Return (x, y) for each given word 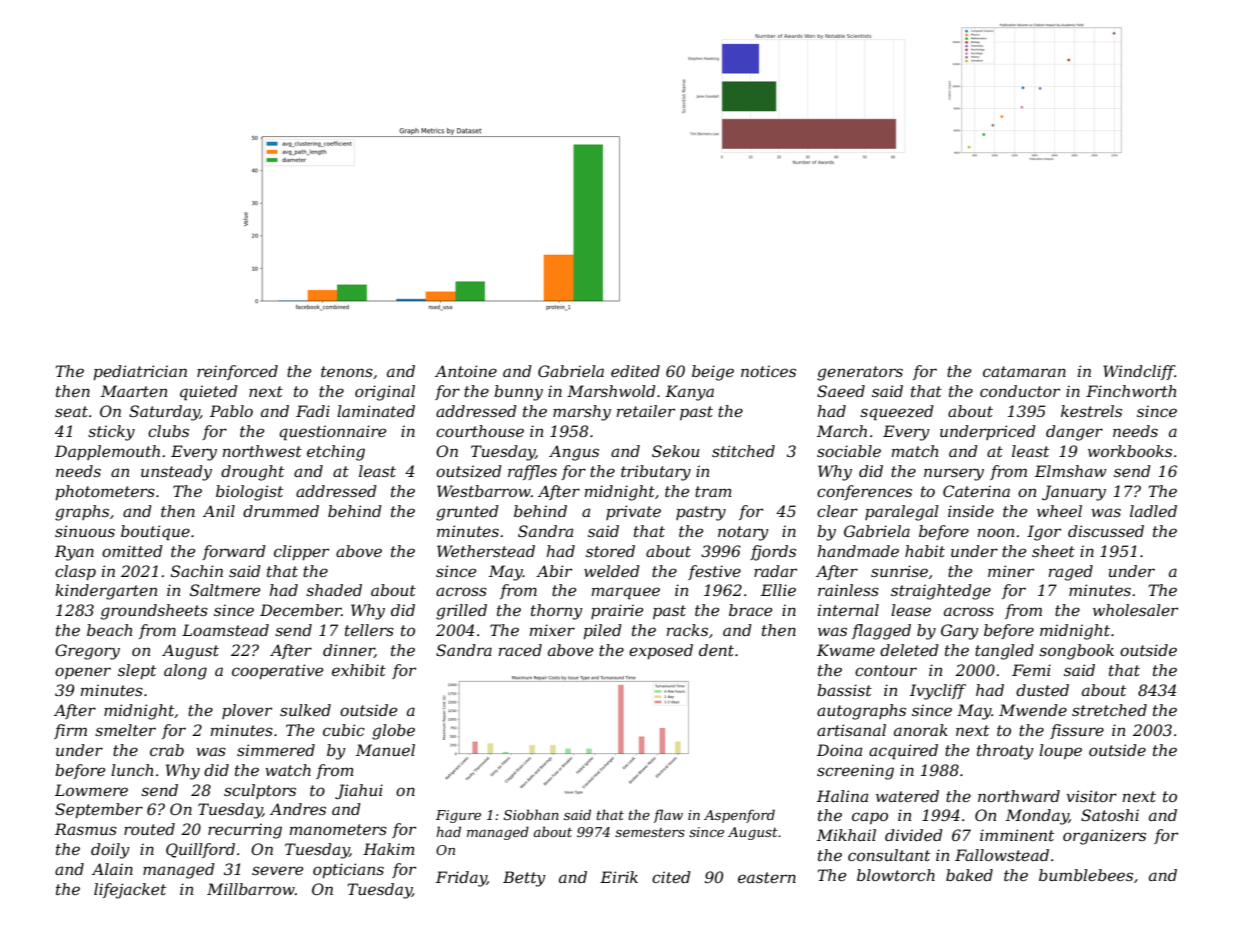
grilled (461, 612)
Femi (1031, 670)
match (915, 451)
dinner (349, 651)
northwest (262, 451)
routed (149, 829)
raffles (532, 472)
